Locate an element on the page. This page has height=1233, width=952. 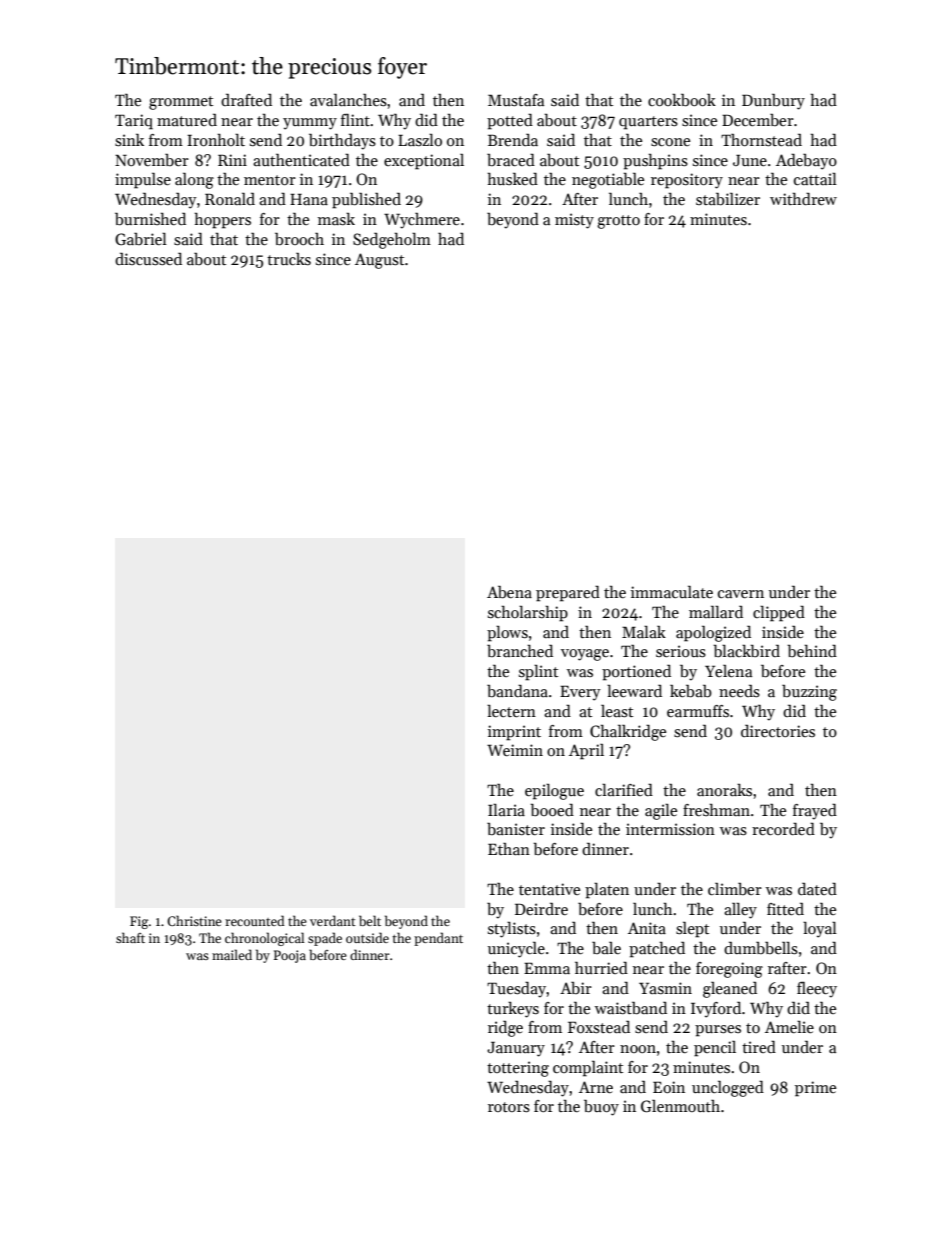
mailed is located at coordinates (232, 954).
